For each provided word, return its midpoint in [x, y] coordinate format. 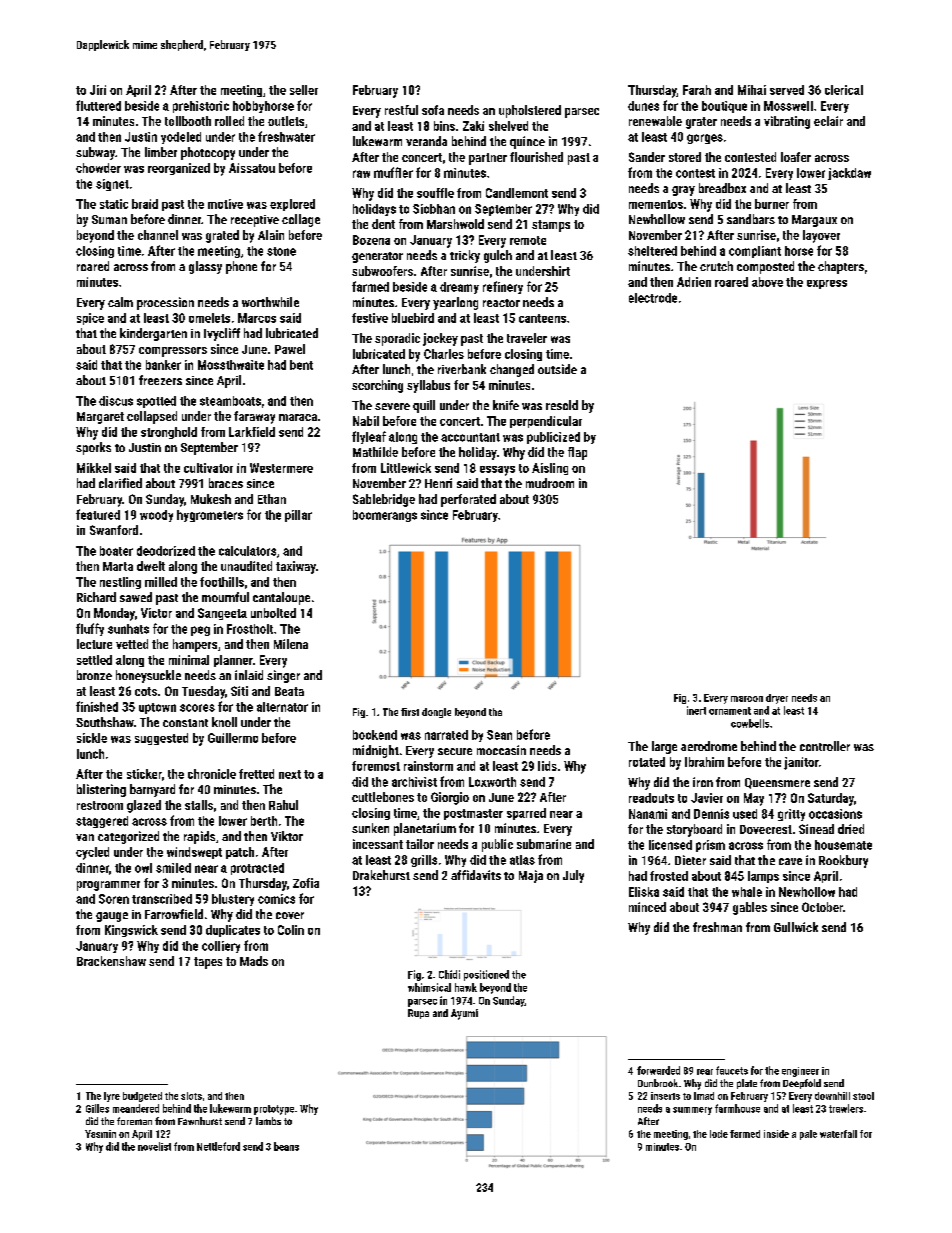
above [767, 282]
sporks [93, 448]
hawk [466, 987]
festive [370, 318]
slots [191, 1096]
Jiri [98, 90]
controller [825, 746]
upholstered [530, 111]
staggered [102, 822]
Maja [531, 876]
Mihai [752, 90]
